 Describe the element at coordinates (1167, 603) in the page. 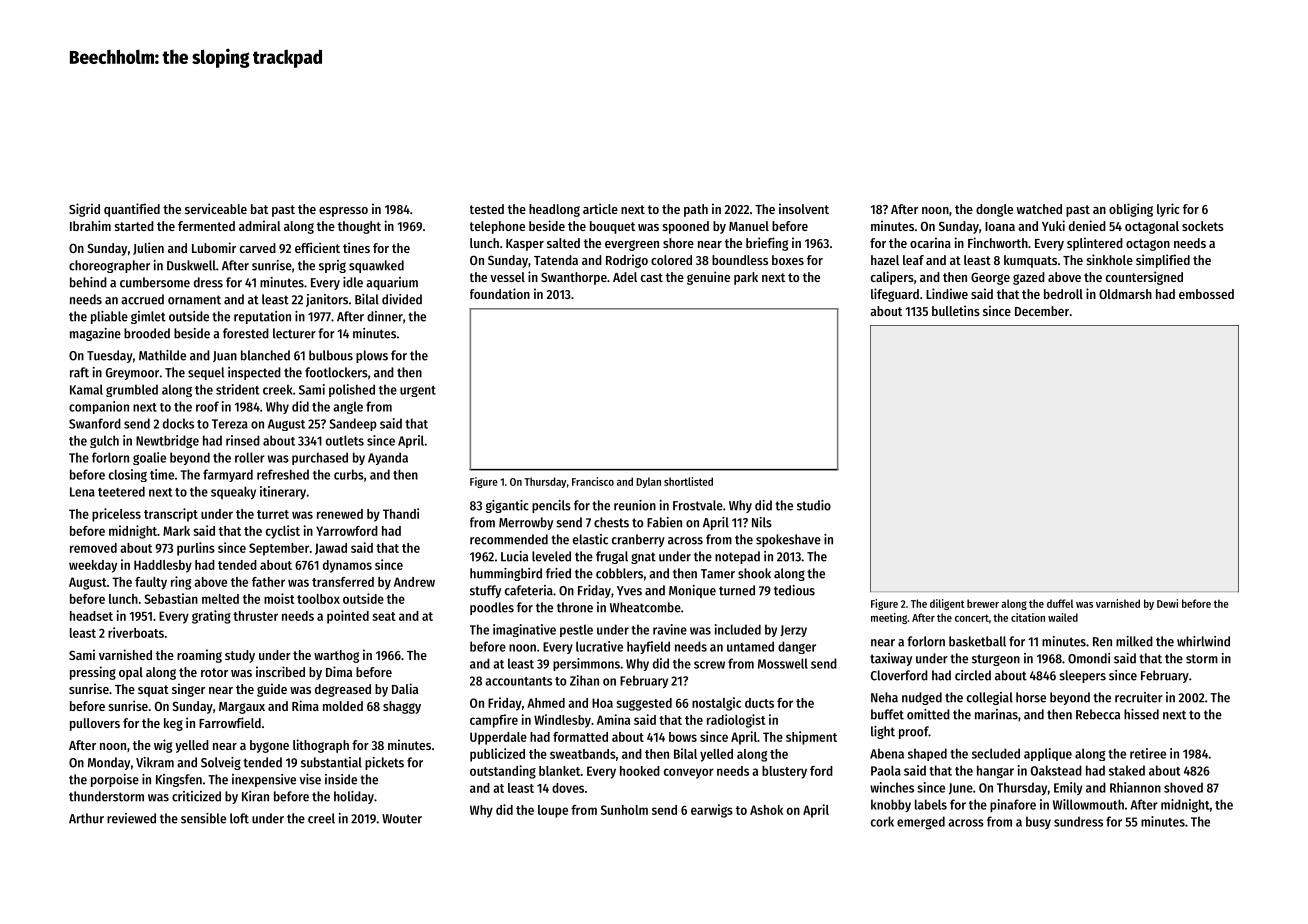

I see `Dewi` at that location.
